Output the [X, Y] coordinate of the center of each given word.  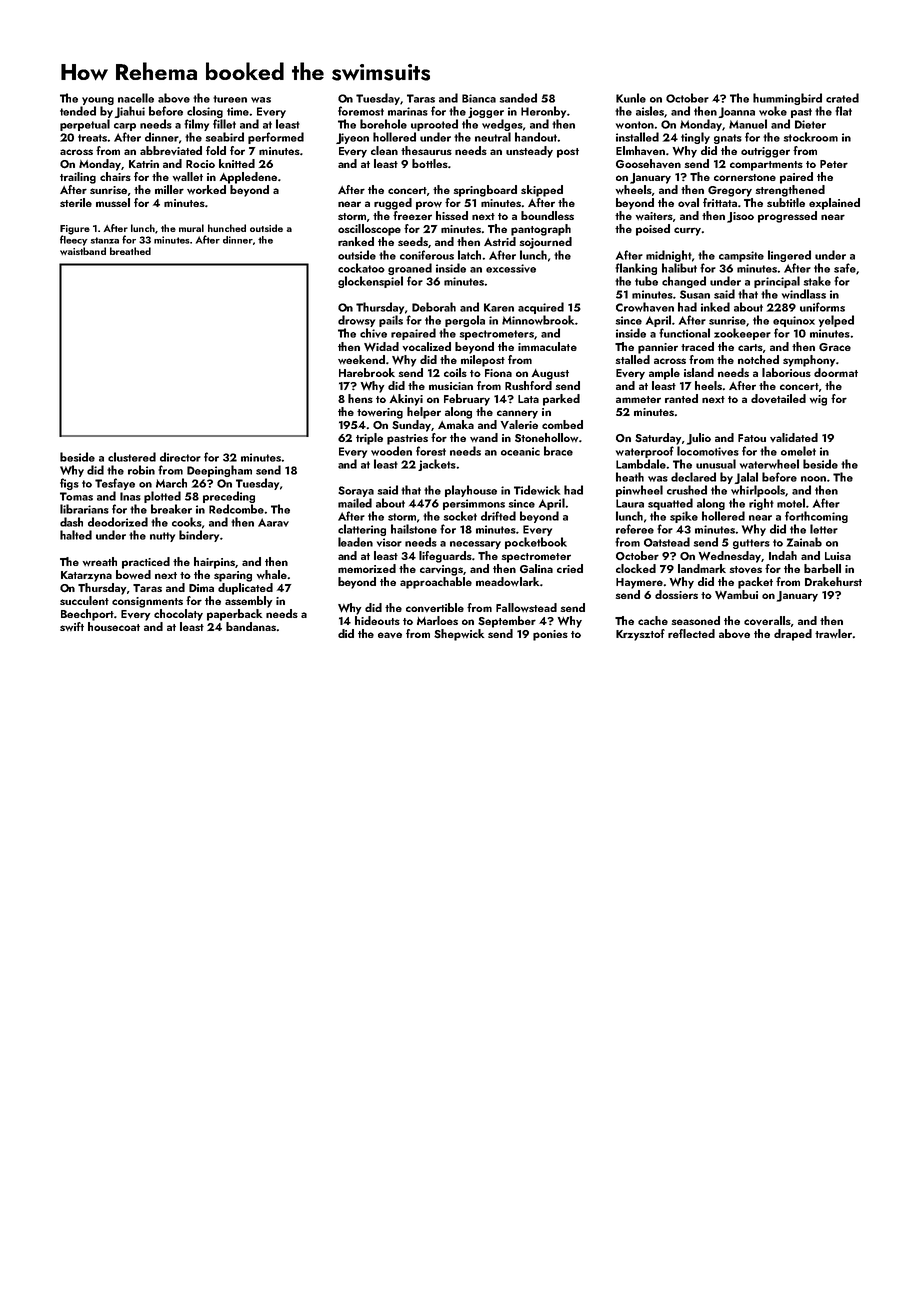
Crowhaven [645, 307]
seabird [224, 137]
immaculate [547, 346]
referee [635, 529]
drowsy [356, 321]
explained [834, 204]
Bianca [479, 98]
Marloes [437, 620]
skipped [542, 191]
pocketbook [536, 543]
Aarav [273, 522]
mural [191, 228]
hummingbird [787, 99]
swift [72, 626]
